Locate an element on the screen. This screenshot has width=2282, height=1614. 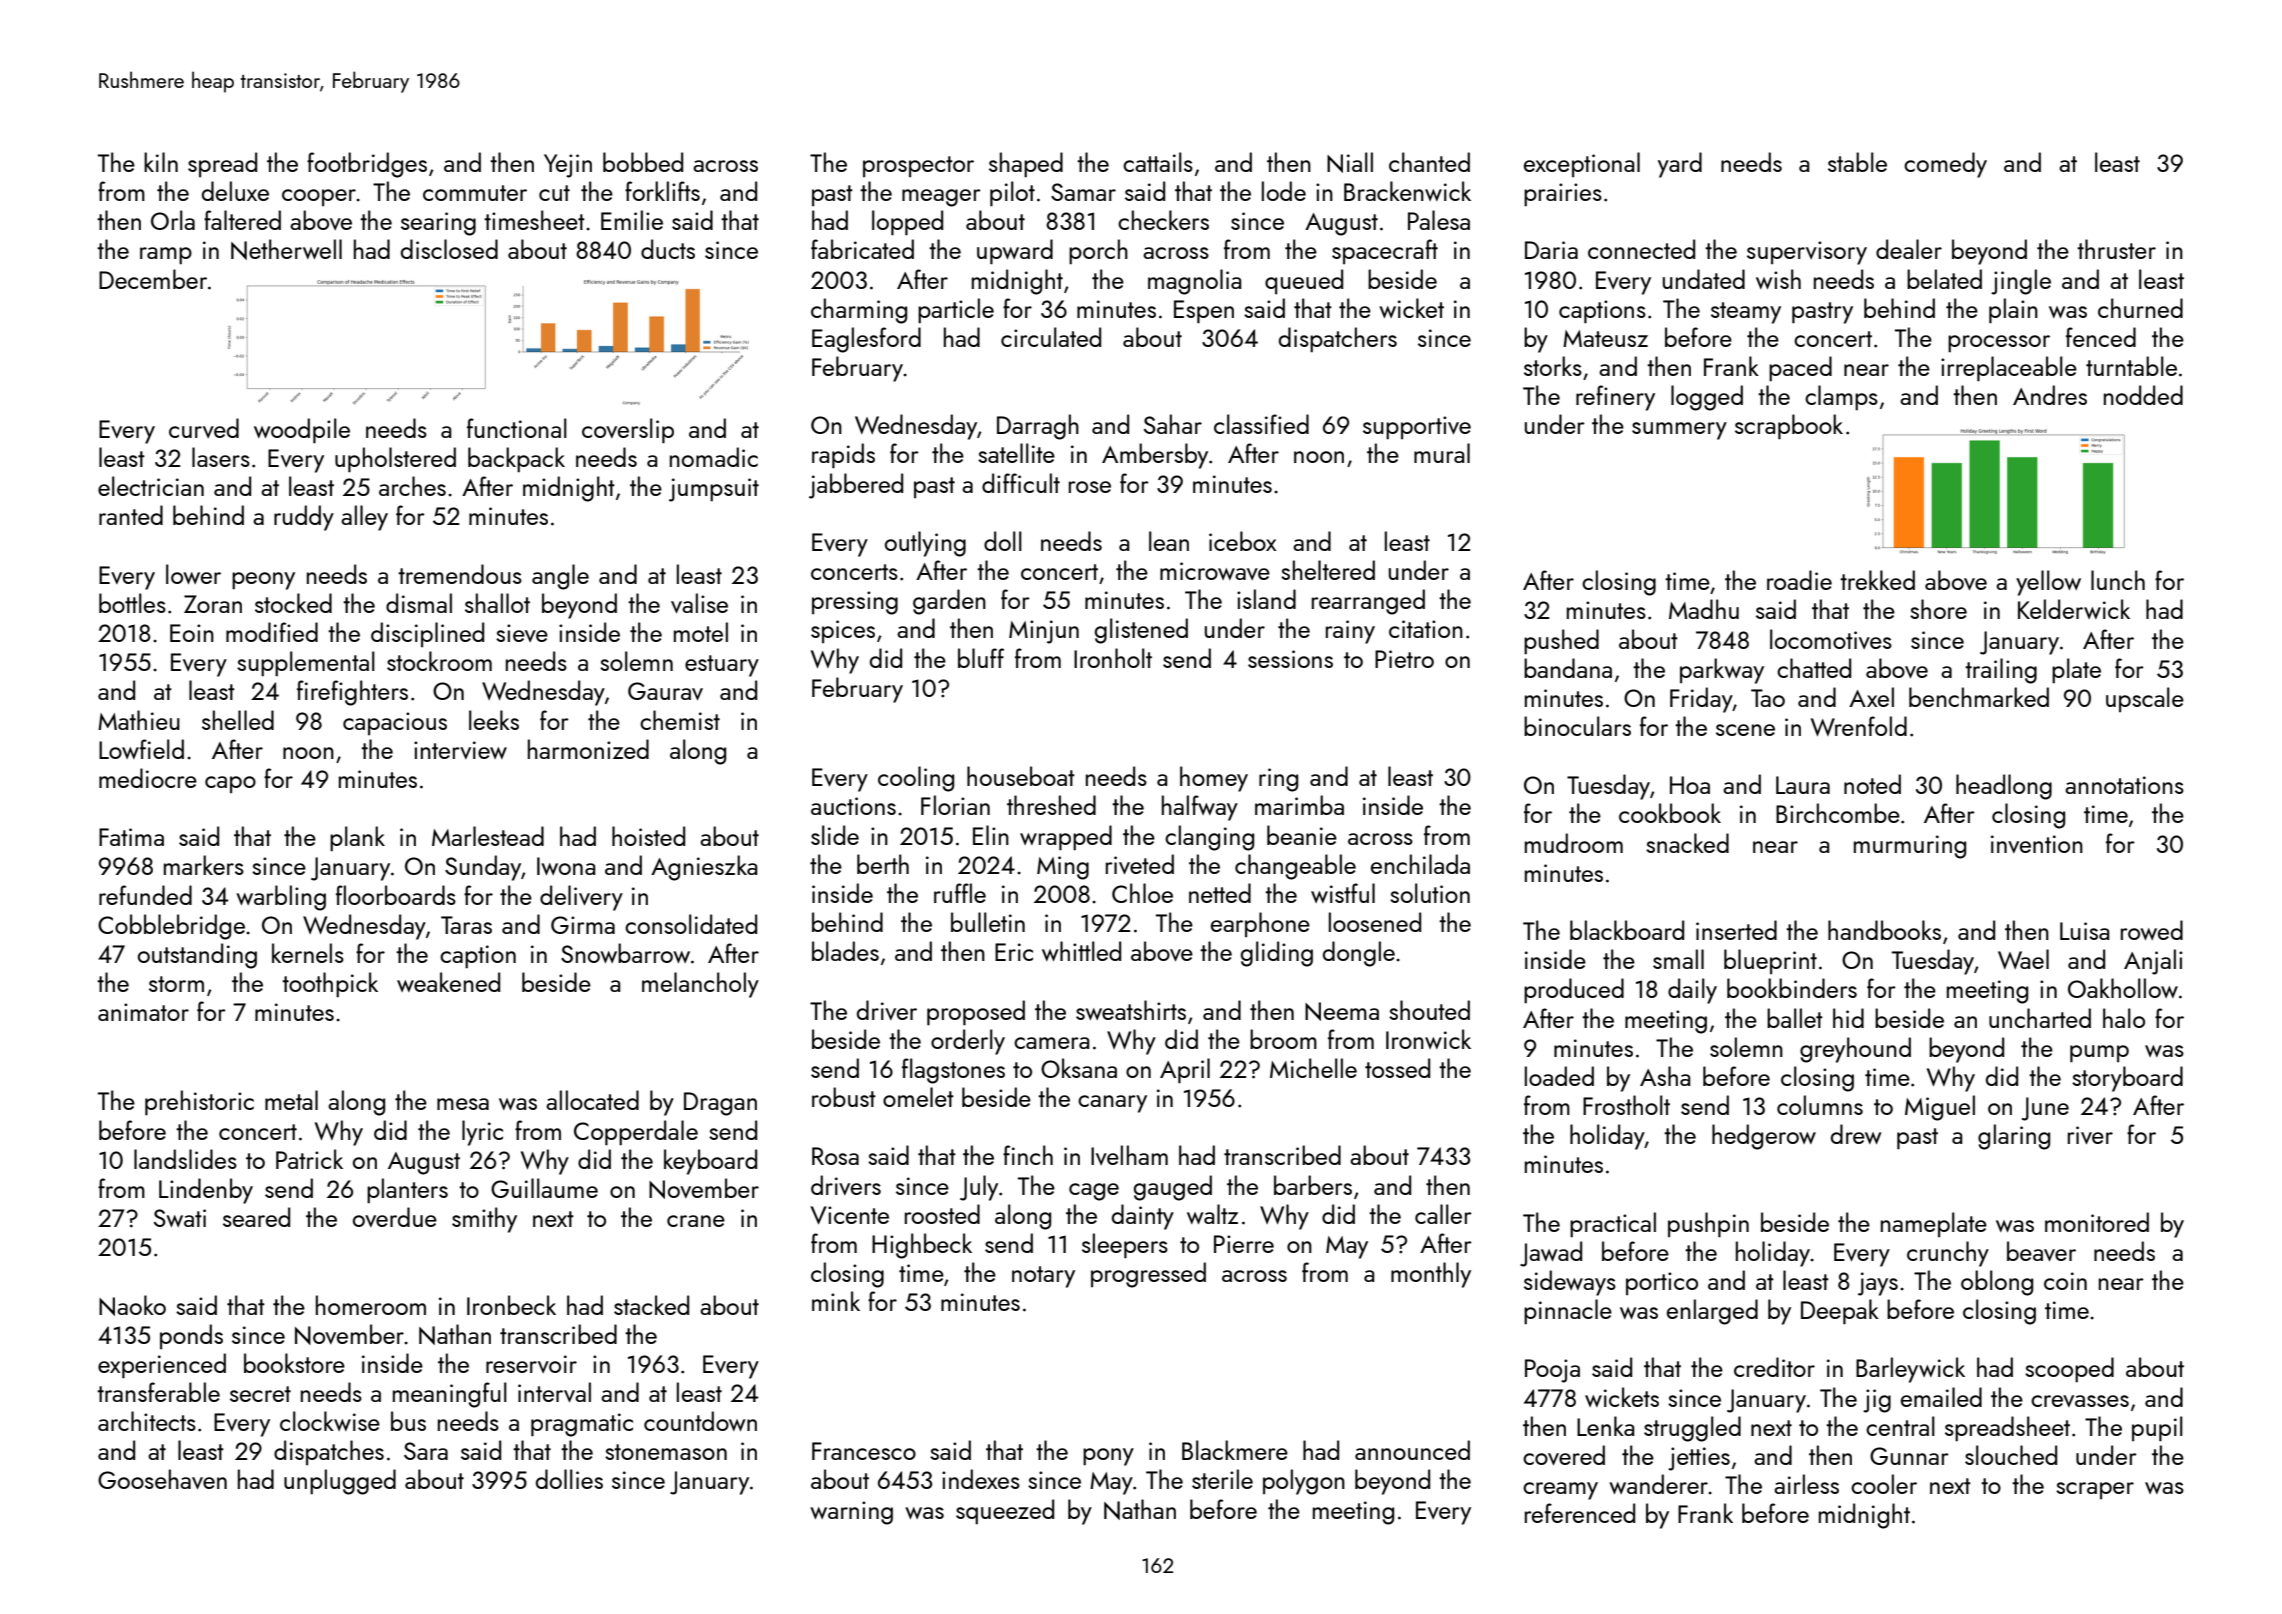
architects is located at coordinates (147, 1421).
